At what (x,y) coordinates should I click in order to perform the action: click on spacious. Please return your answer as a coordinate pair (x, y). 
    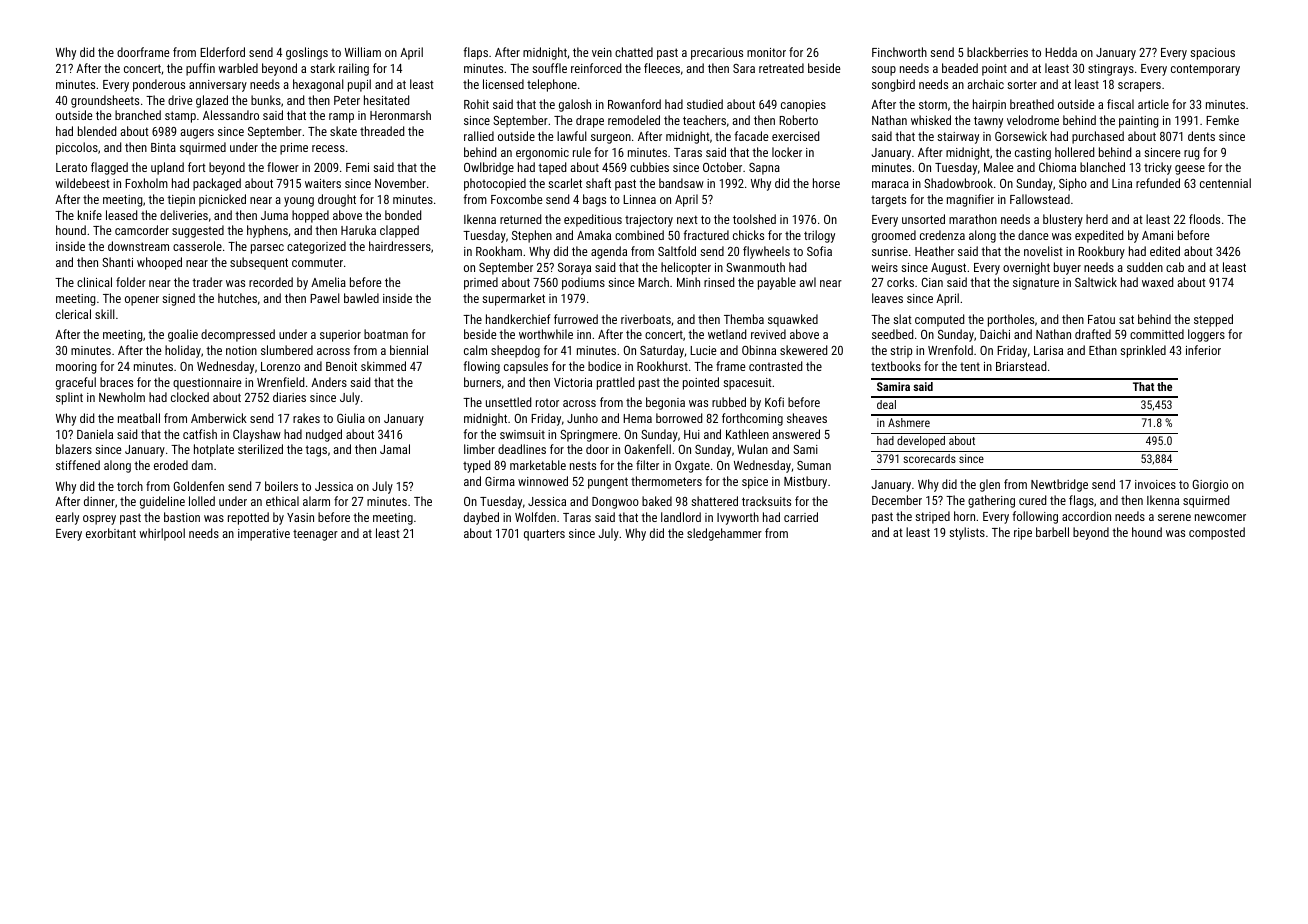
    Looking at the image, I should click on (1212, 54).
